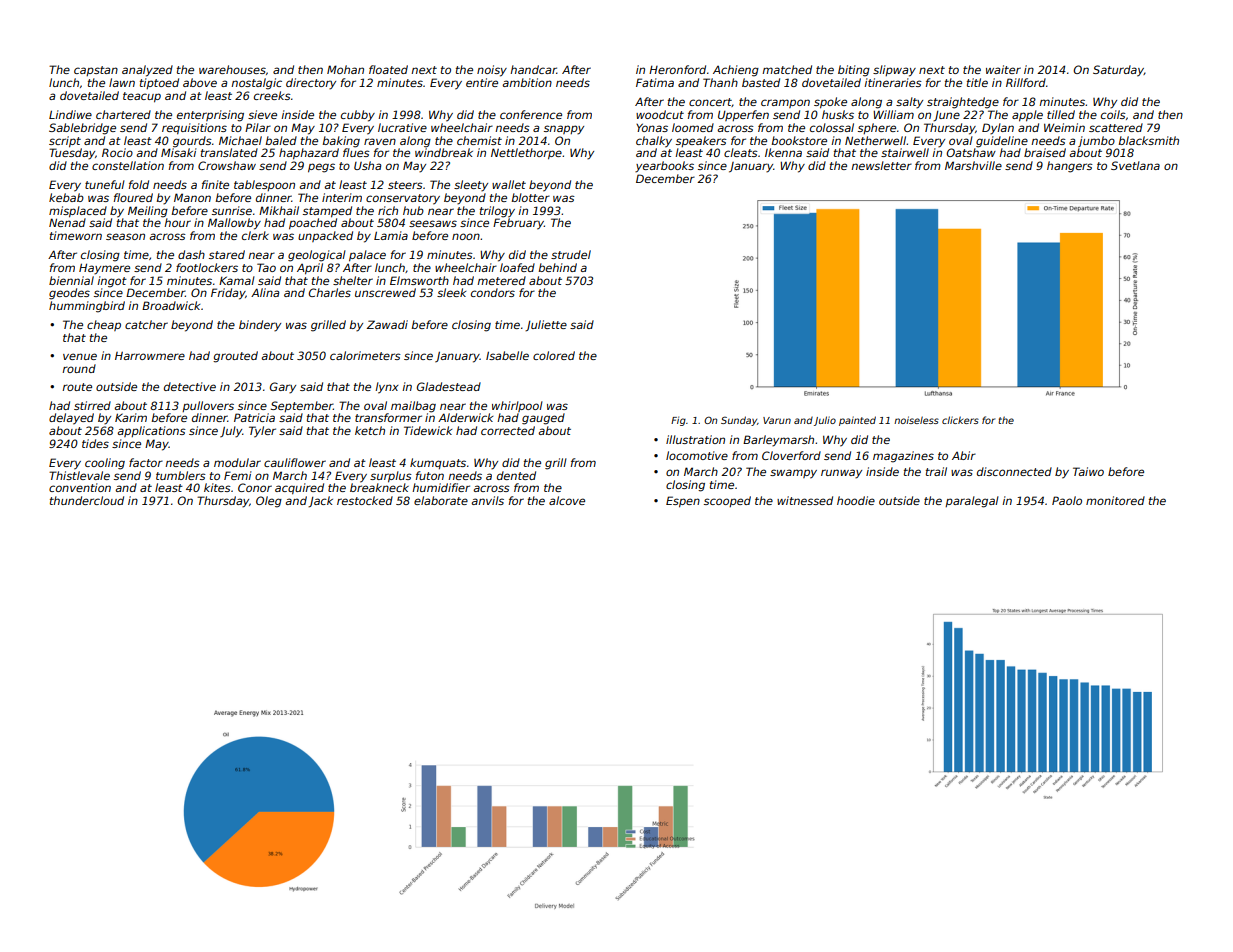  Describe the element at coordinates (727, 501) in the screenshot. I see `scooped` at that location.
